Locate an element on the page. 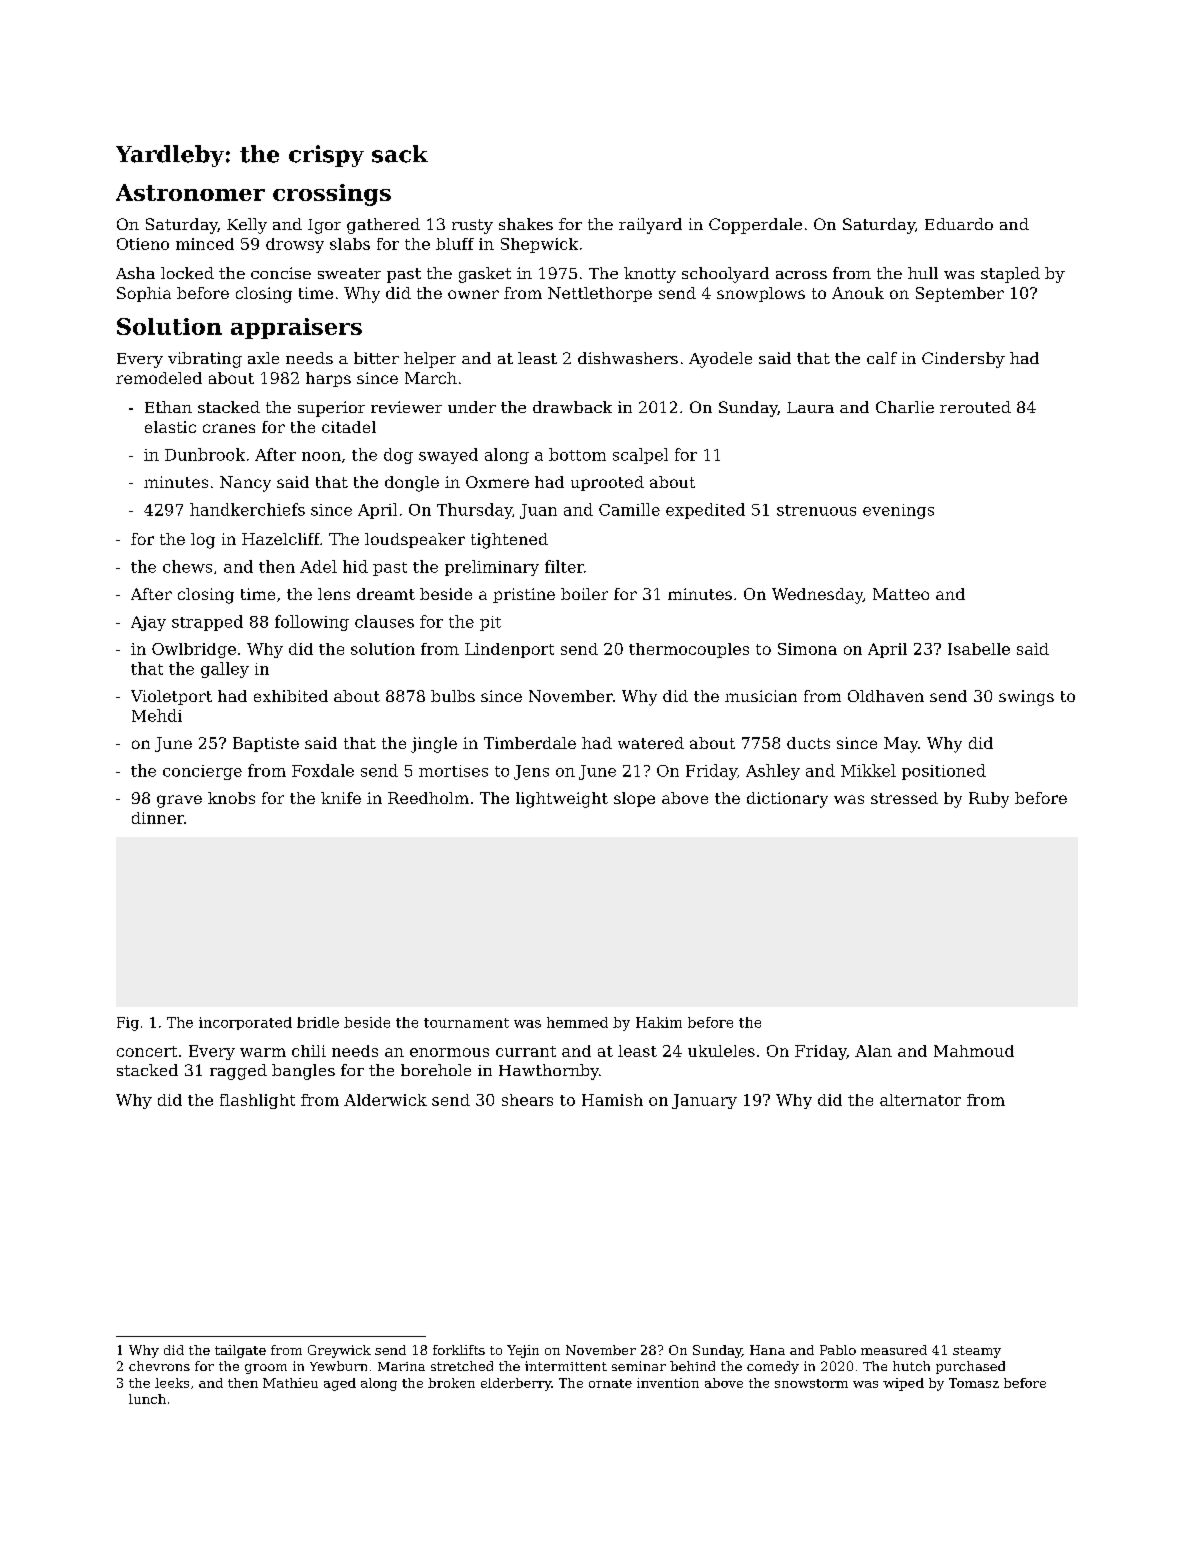 This document has height=1545, width=1194. Mehdi is located at coordinates (157, 715).
